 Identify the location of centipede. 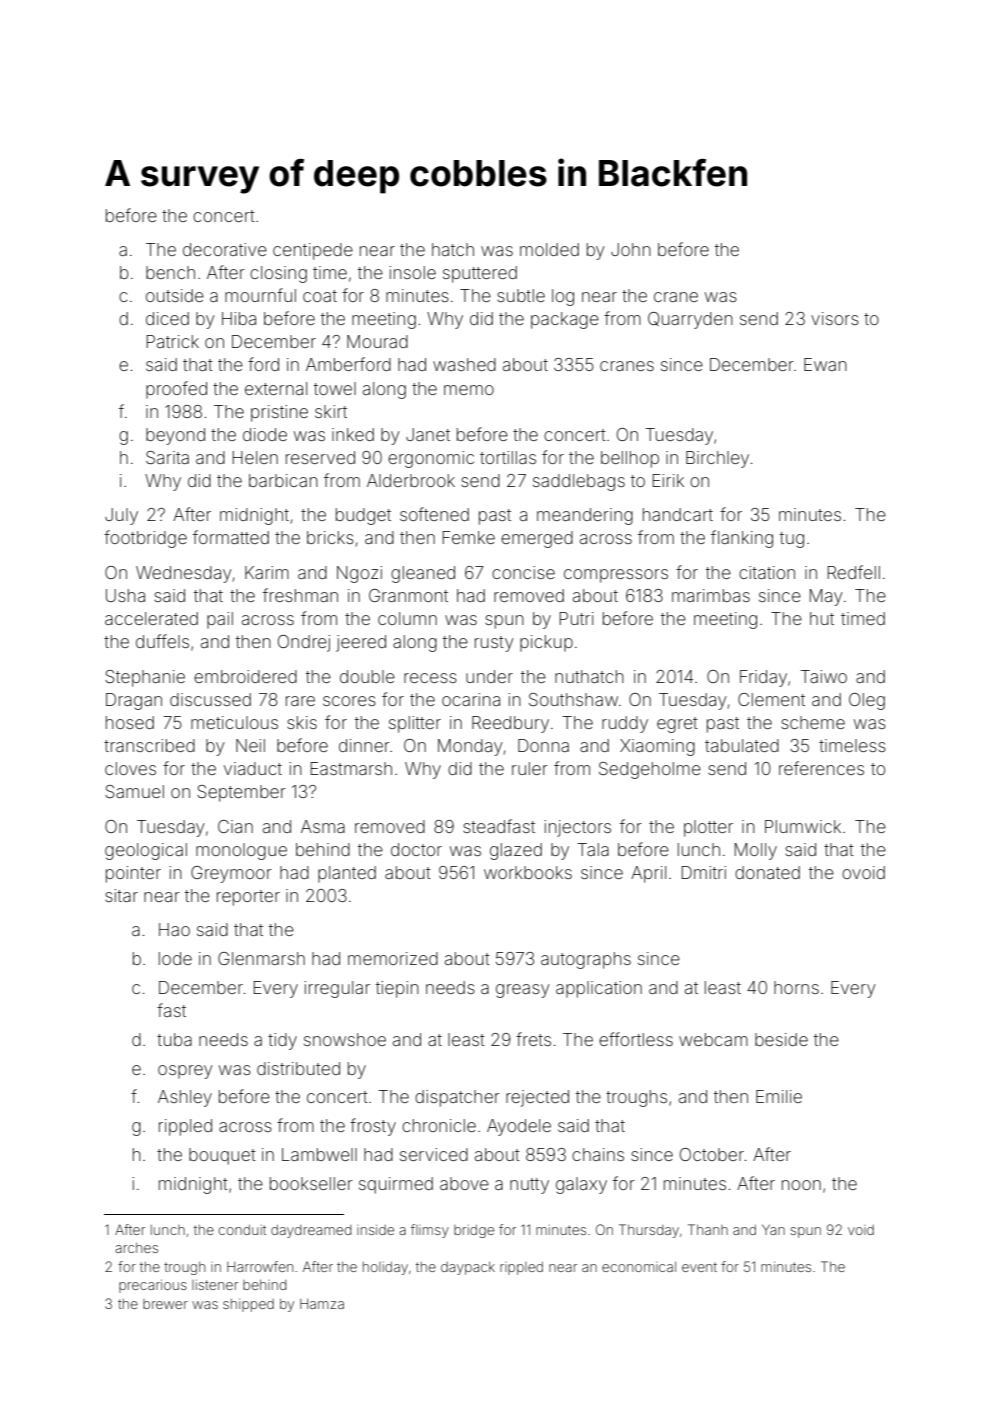
(313, 251).
